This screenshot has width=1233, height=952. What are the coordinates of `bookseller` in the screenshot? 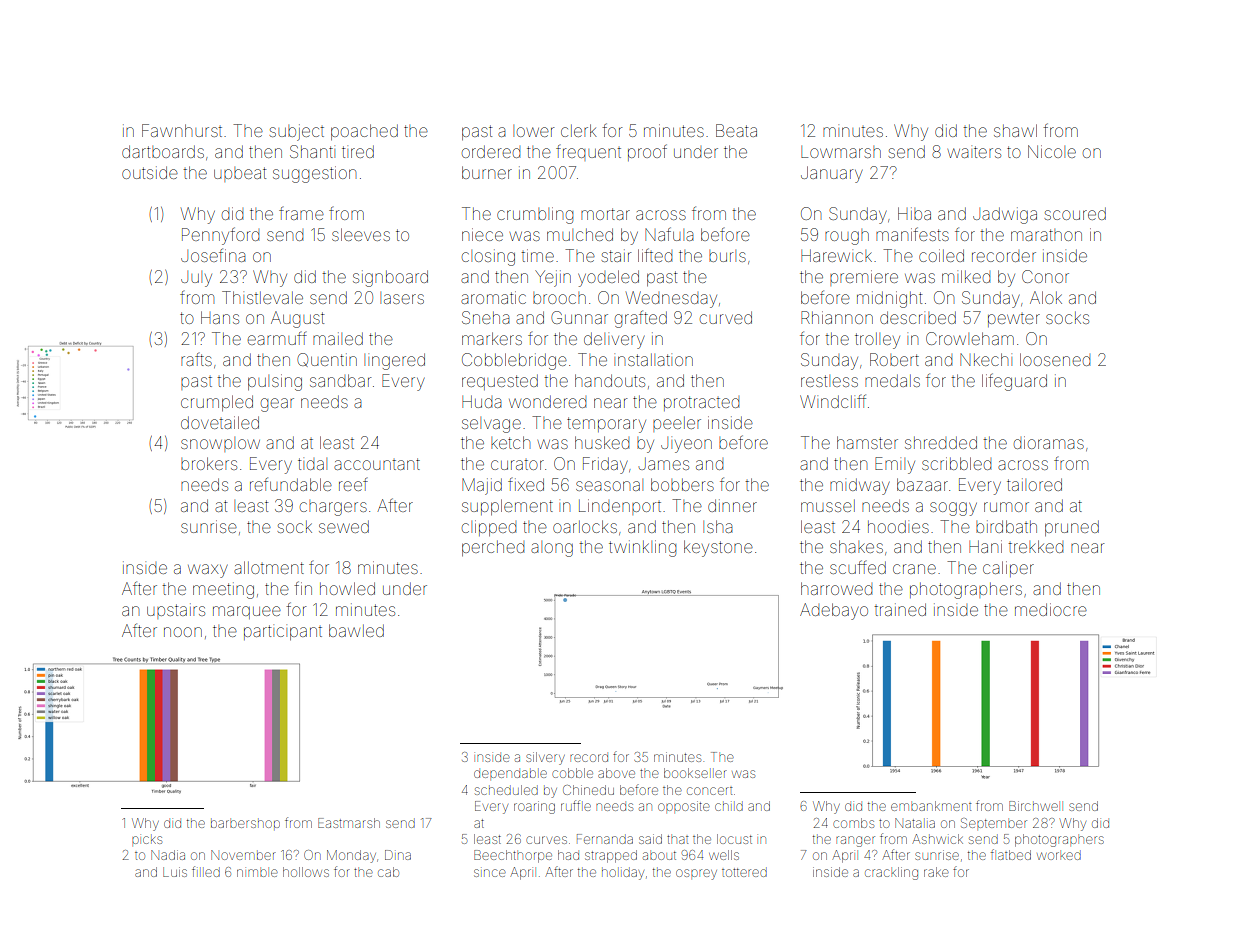 It's located at (695, 773).
